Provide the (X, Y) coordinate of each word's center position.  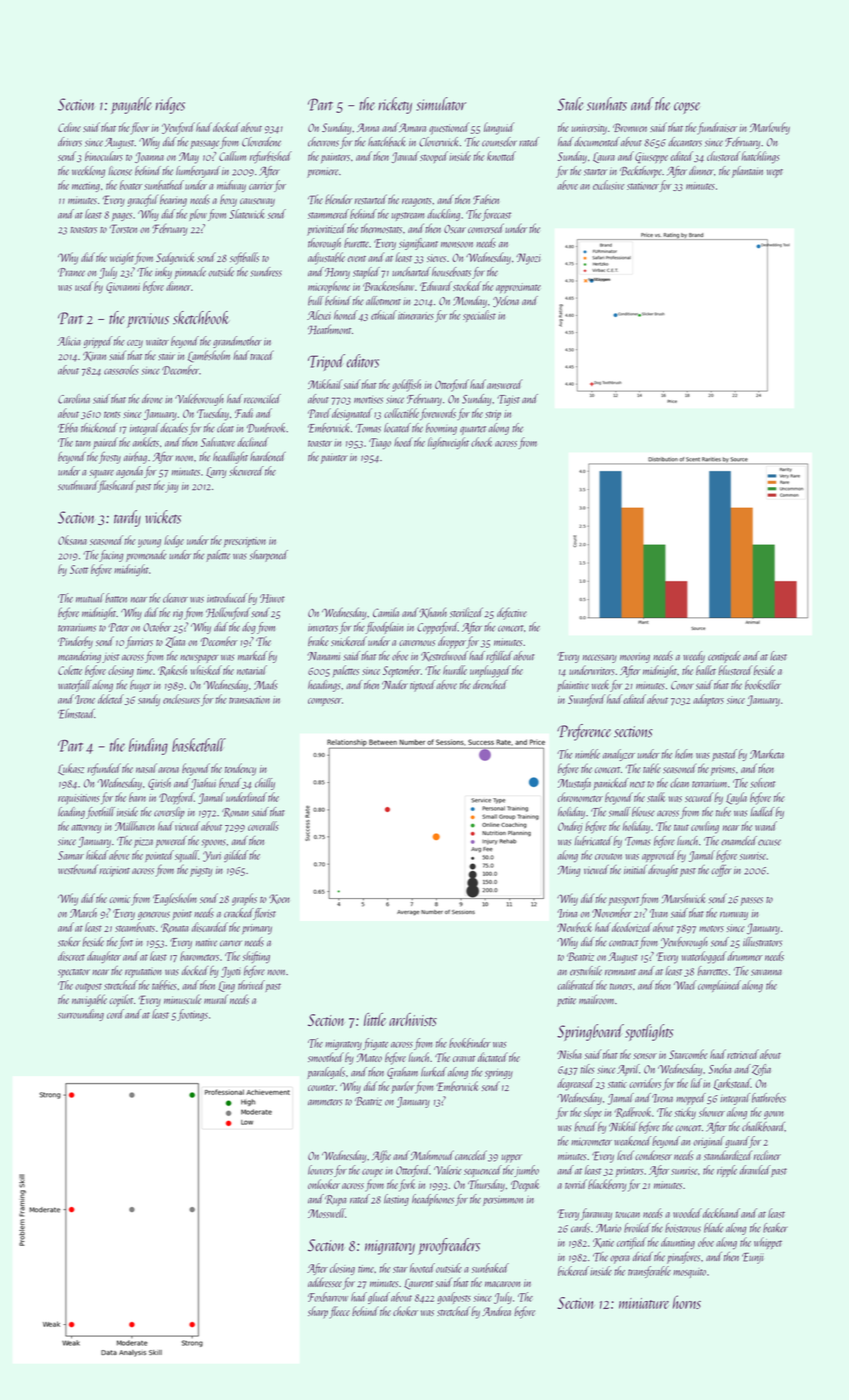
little (375, 1019)
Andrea (496, 1311)
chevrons (323, 142)
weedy (694, 657)
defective (512, 613)
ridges (170, 105)
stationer (643, 186)
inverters (323, 628)
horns (687, 1302)
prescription (245, 542)
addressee (325, 1282)
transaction (249, 700)
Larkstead (732, 1084)
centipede (724, 657)
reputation (143, 972)
